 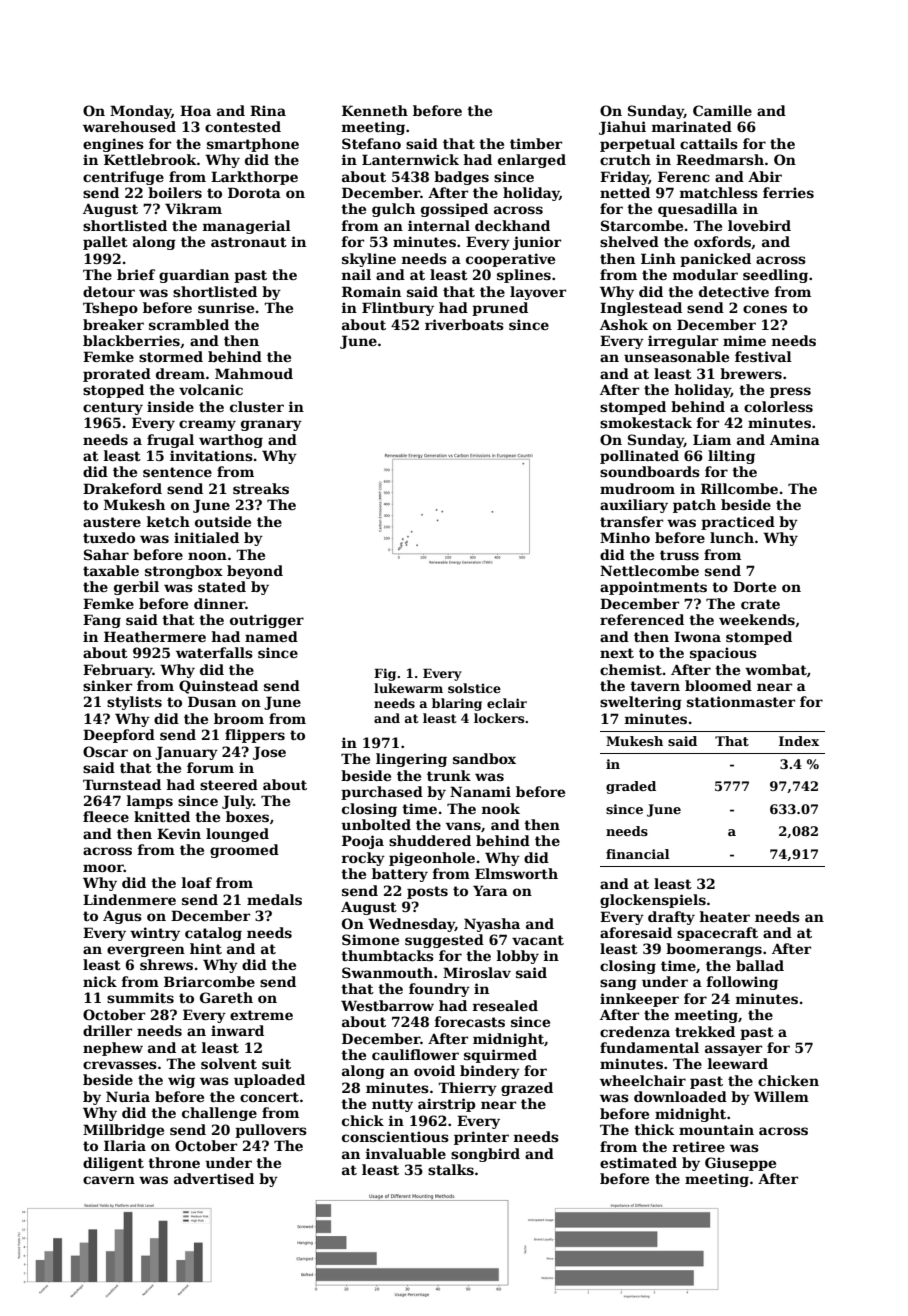 I want to click on moor, so click(x=103, y=868).
